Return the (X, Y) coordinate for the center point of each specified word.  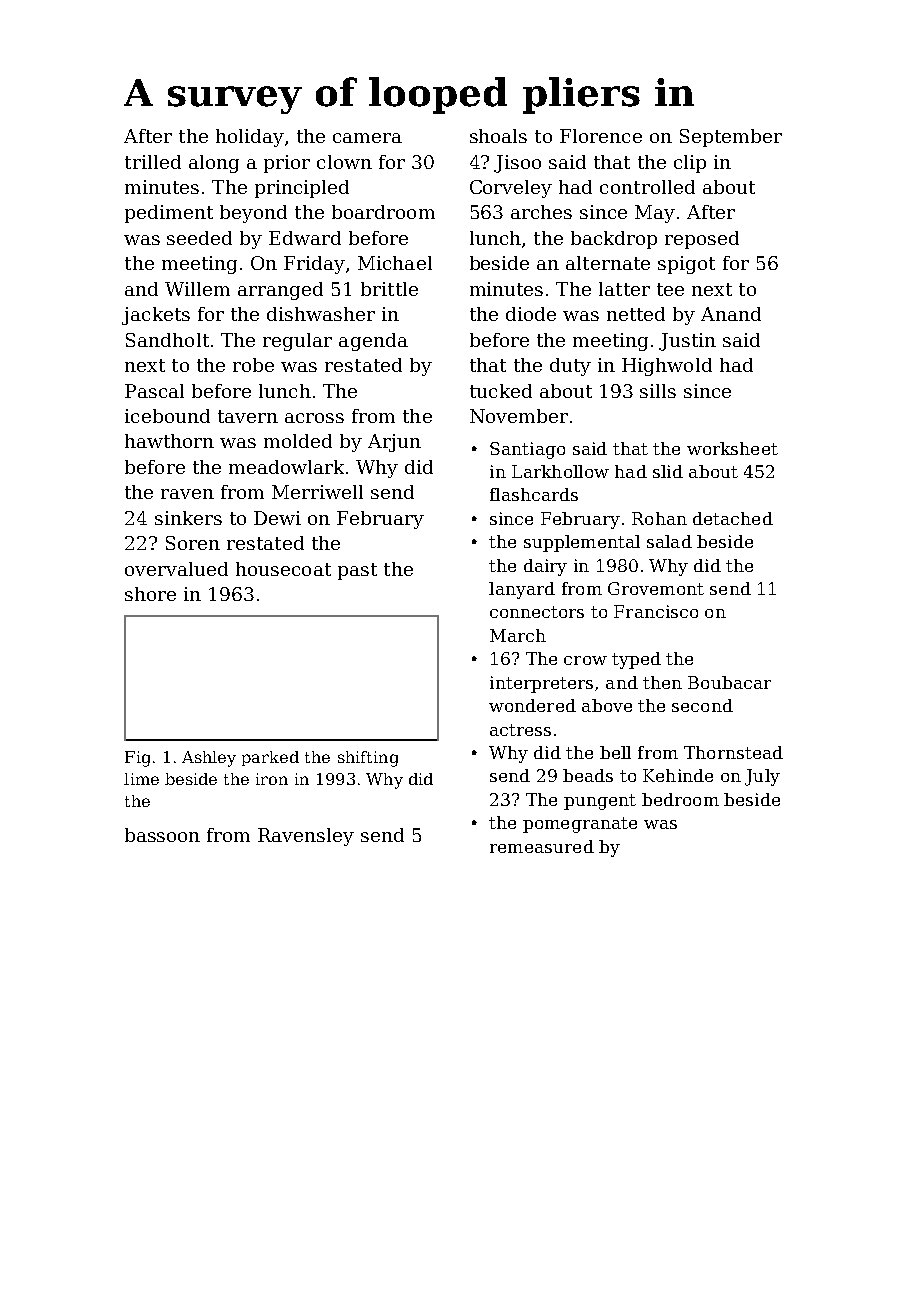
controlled (647, 187)
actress (520, 730)
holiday (250, 138)
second (702, 705)
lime (141, 779)
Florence (601, 136)
